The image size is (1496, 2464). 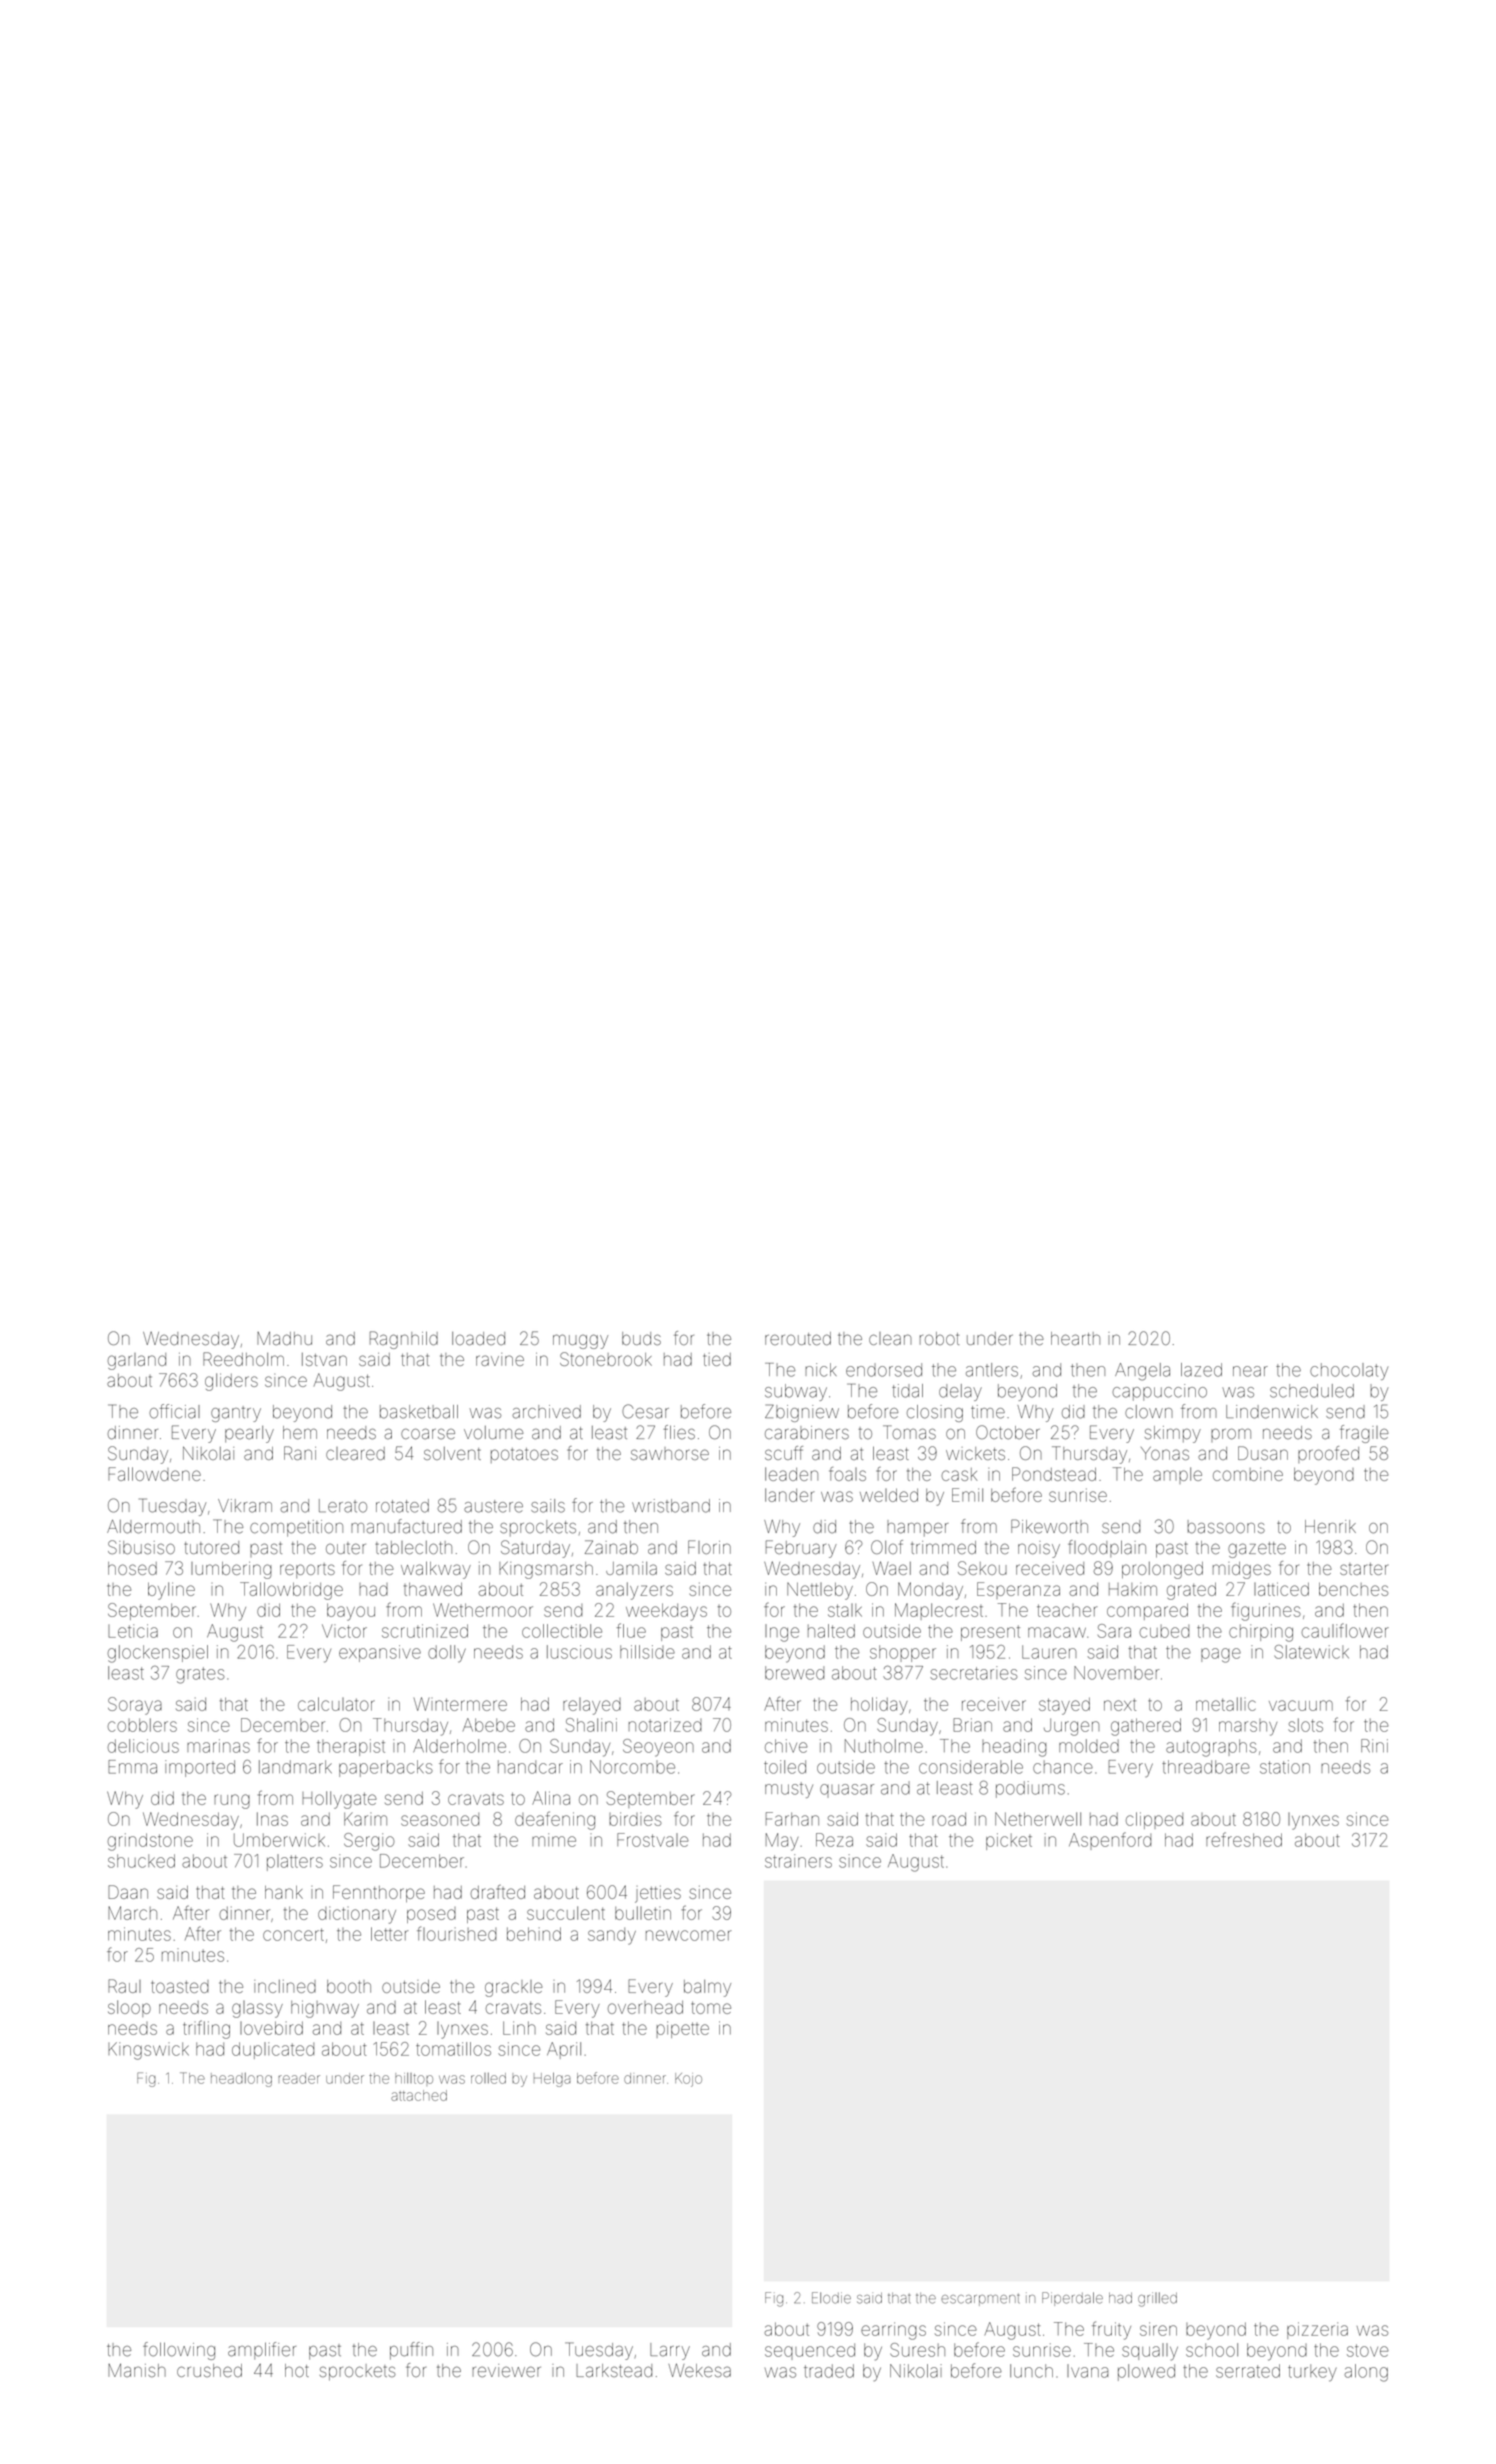 What do you see at coordinates (180, 1986) in the document?
I see `toasted` at bounding box center [180, 1986].
